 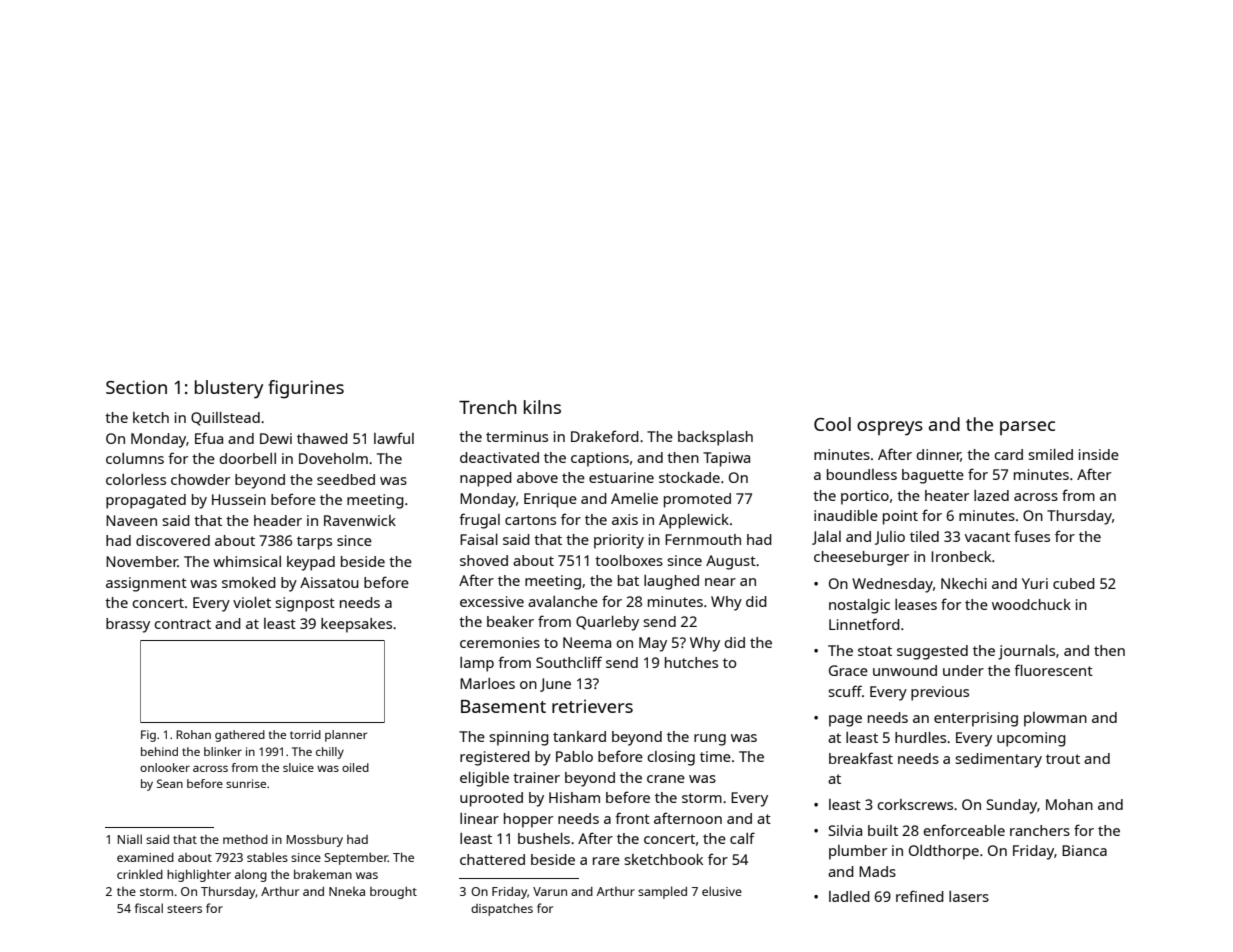 I want to click on inside, so click(x=1099, y=454).
